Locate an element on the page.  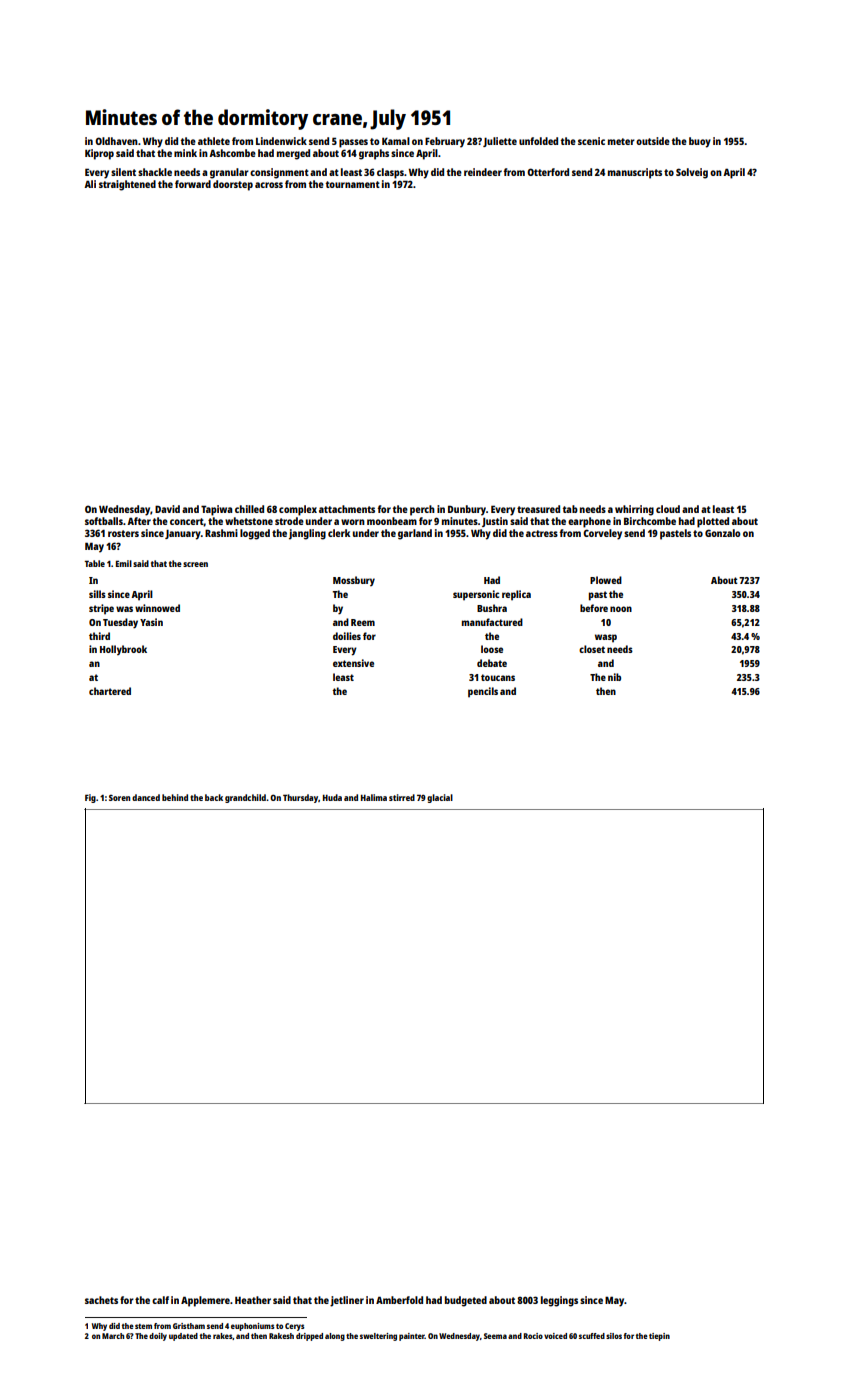
leggings is located at coordinates (559, 1301).
